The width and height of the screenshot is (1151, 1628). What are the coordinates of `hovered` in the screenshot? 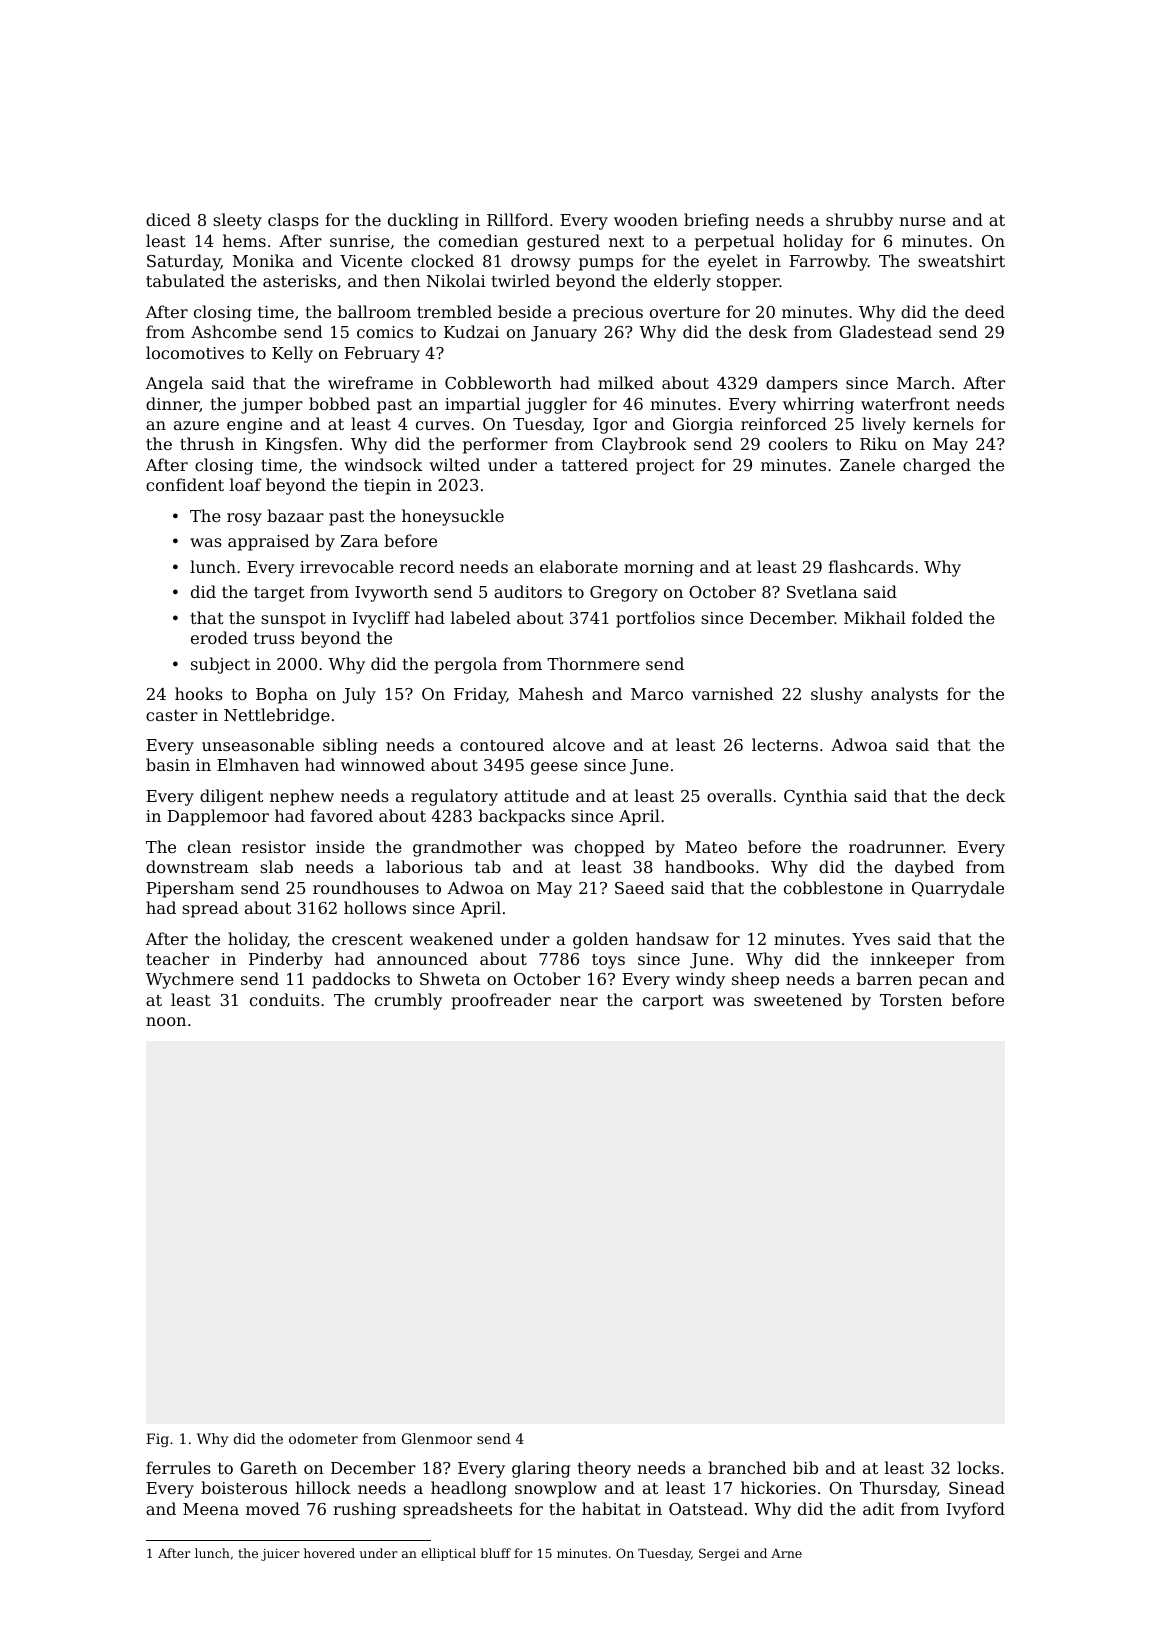 It's located at (329, 1553).
